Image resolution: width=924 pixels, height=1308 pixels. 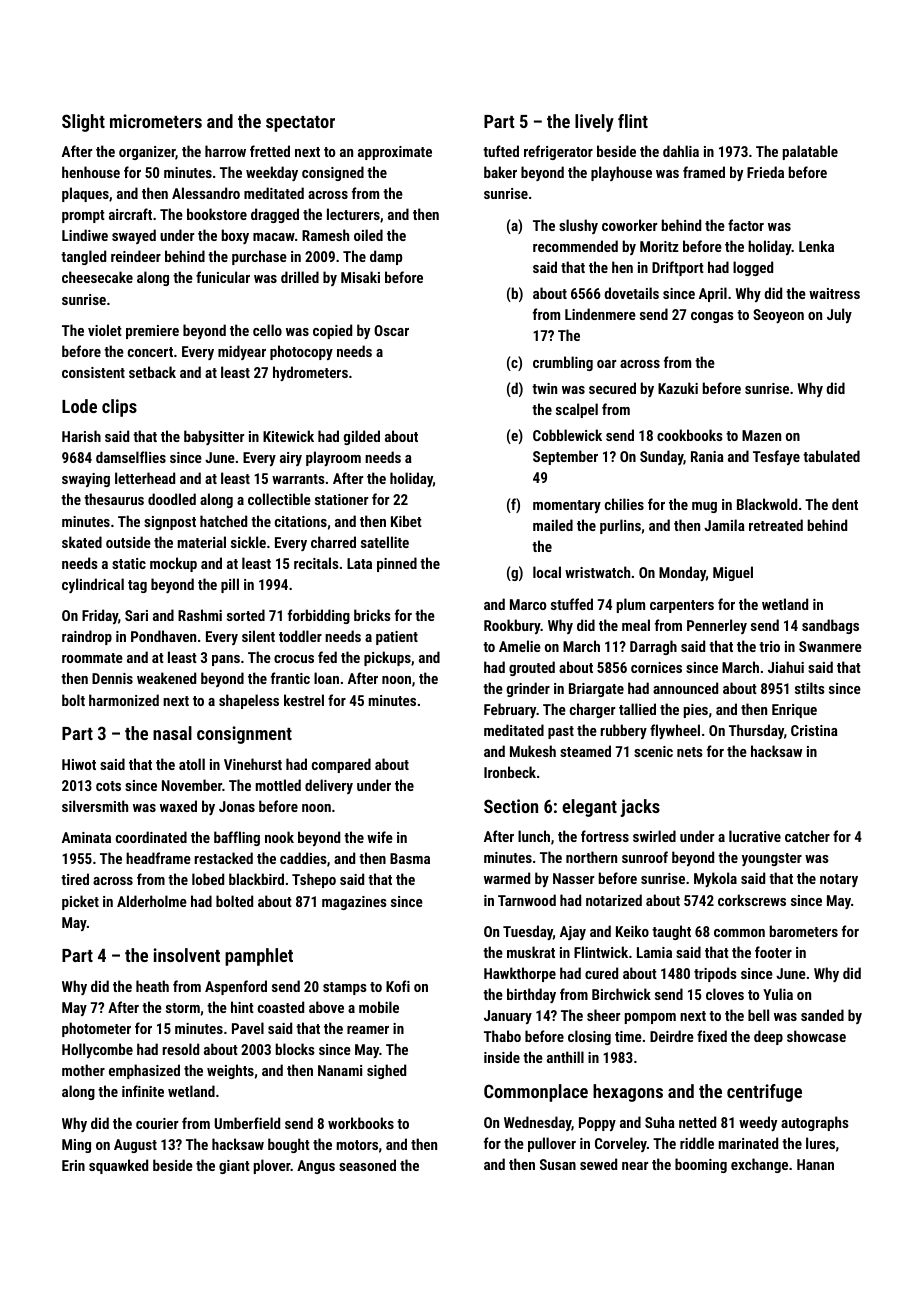 I want to click on lively, so click(x=594, y=123).
